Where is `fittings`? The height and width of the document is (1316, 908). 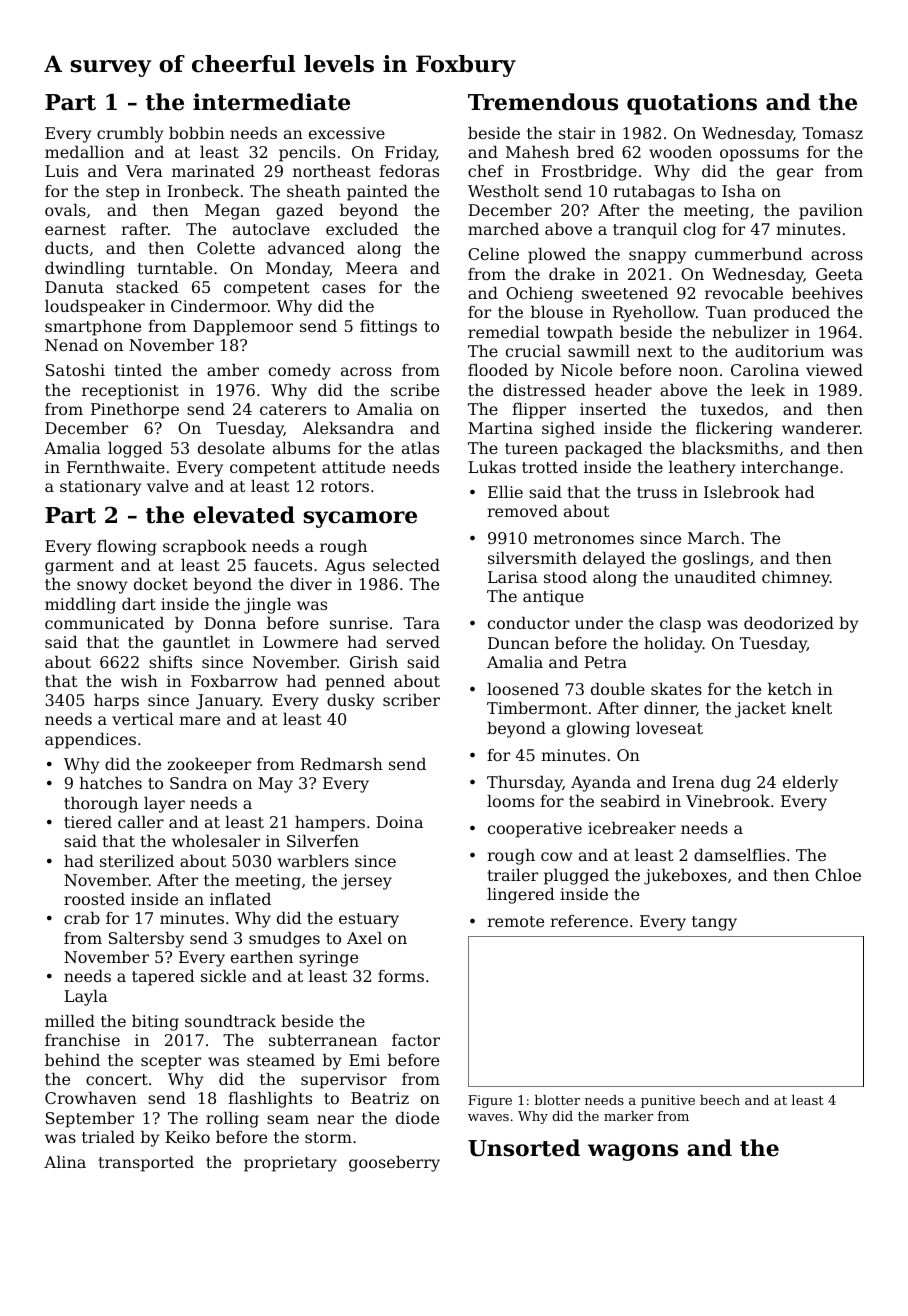 fittings is located at coordinates (388, 328).
